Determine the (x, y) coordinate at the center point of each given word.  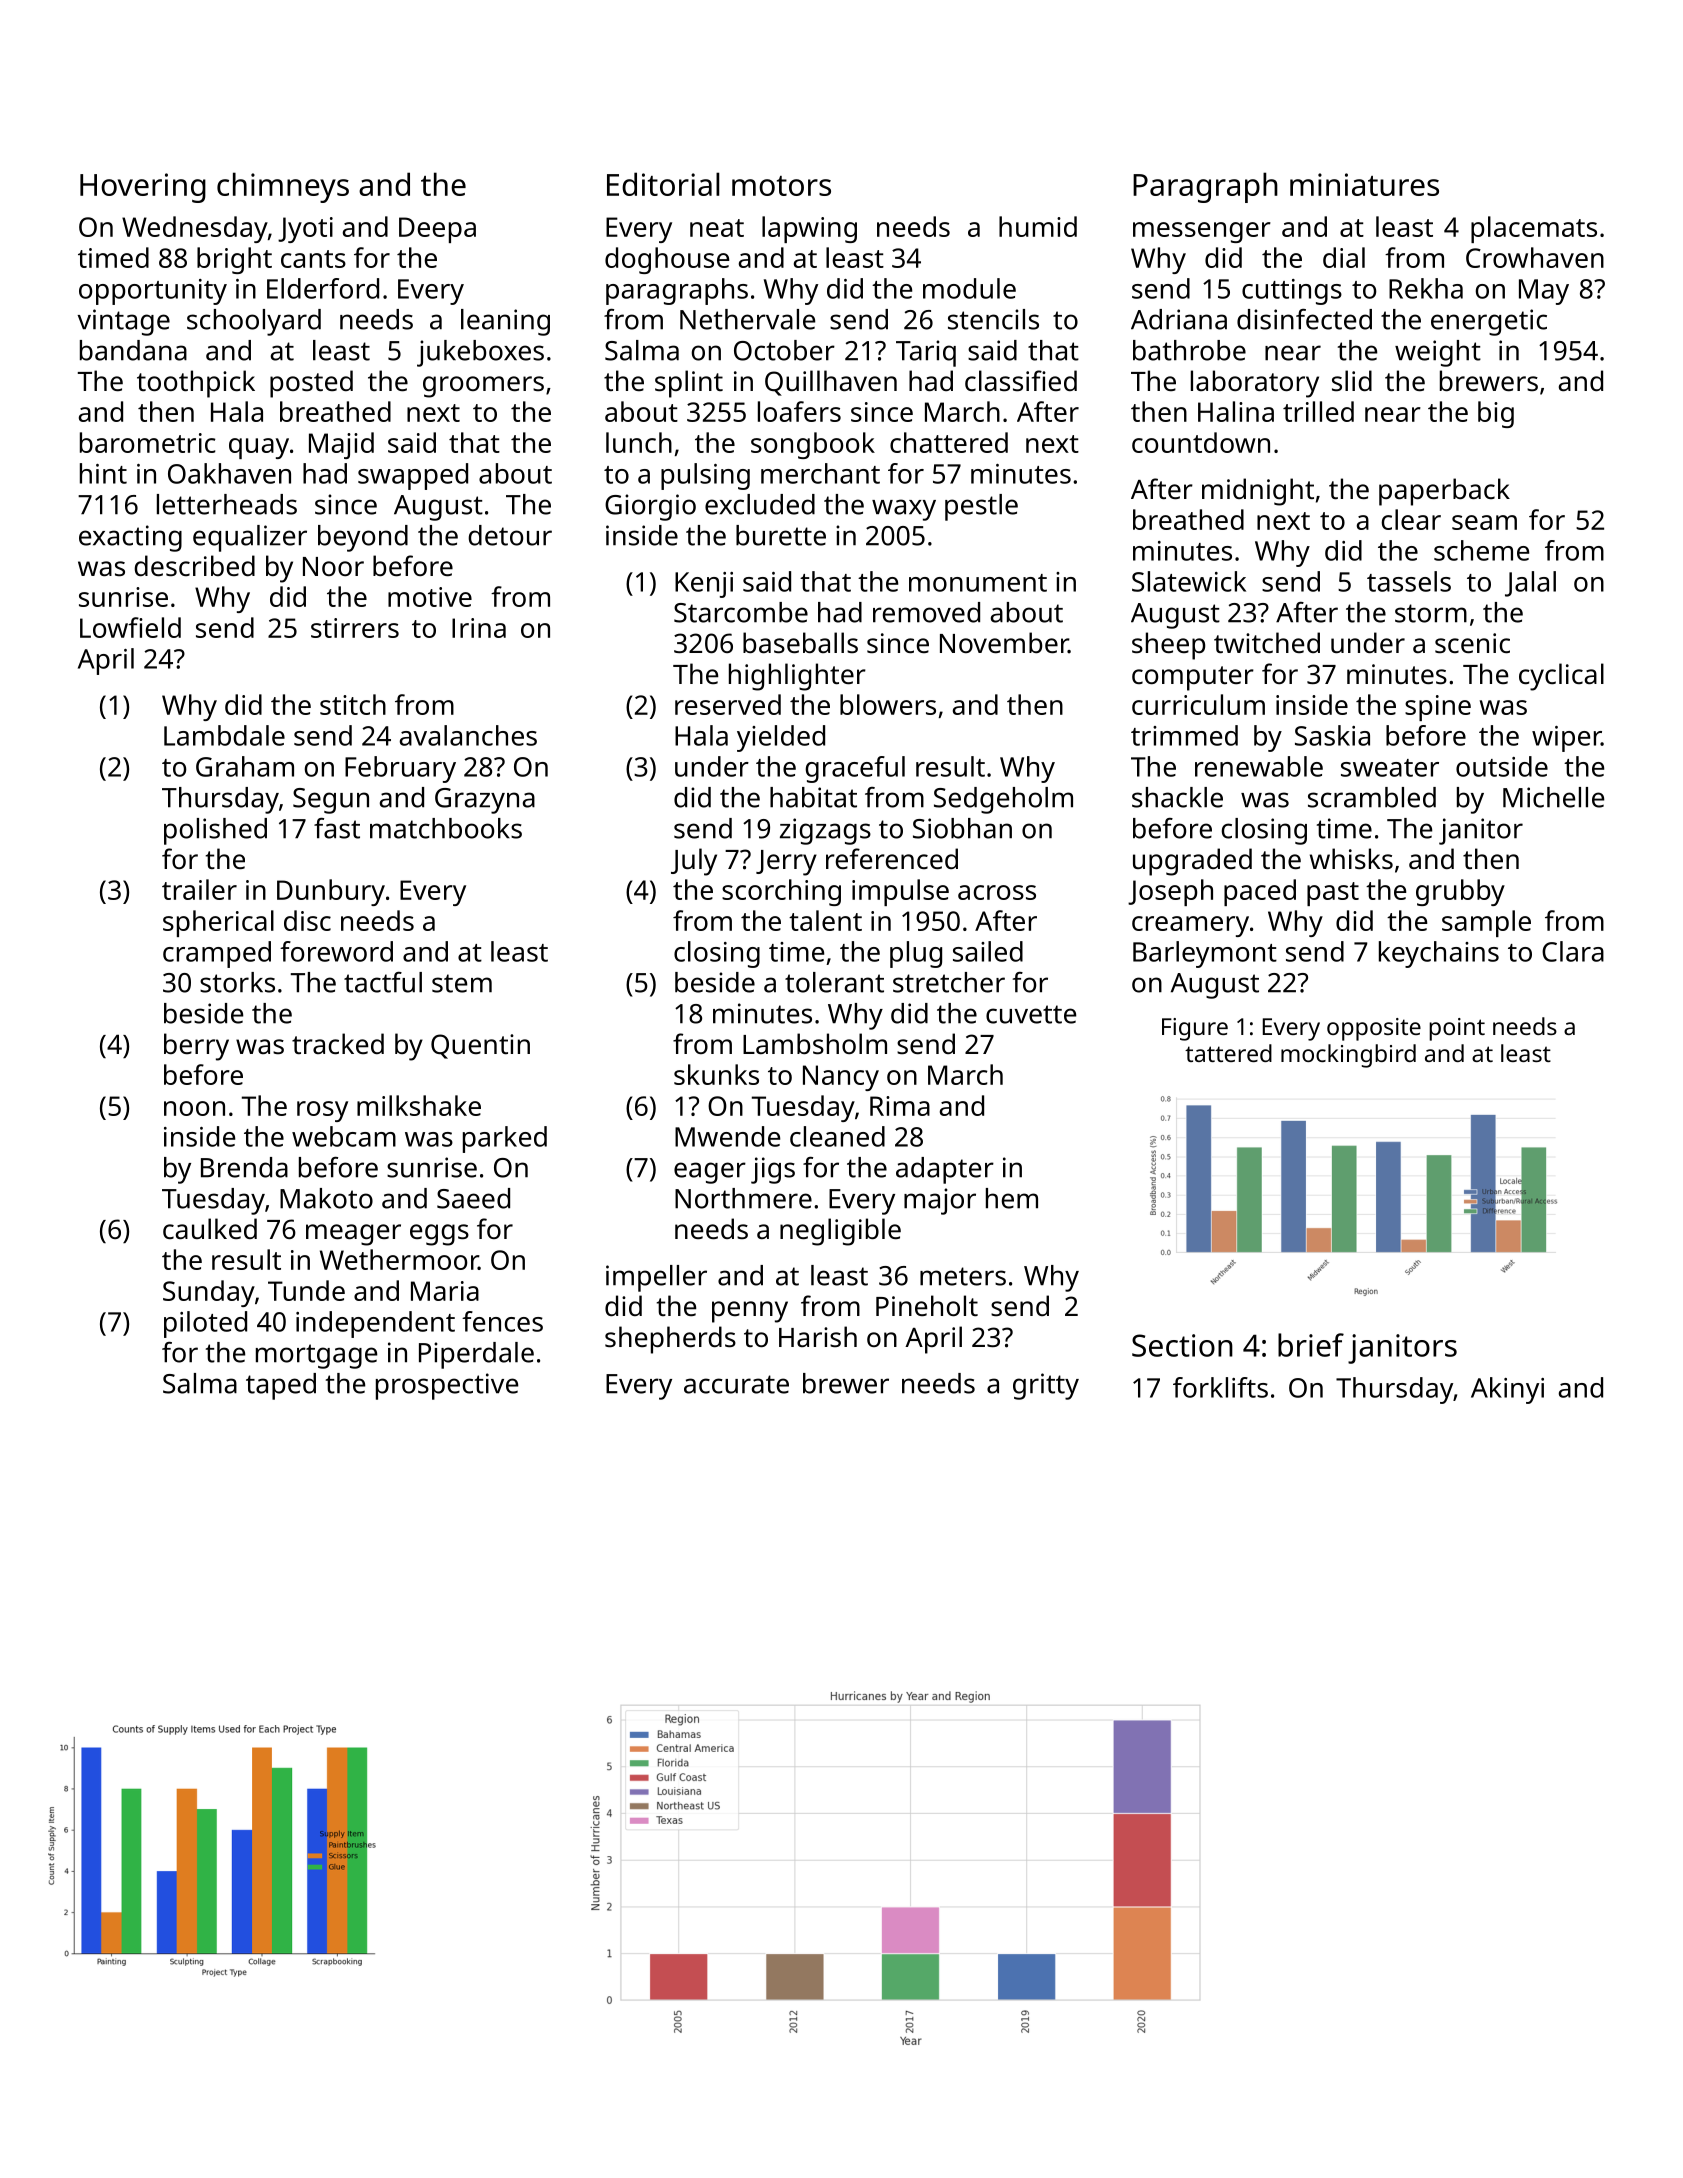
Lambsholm (815, 1044)
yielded (781, 738)
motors (781, 186)
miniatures (1364, 184)
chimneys (283, 187)
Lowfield (130, 627)
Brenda (244, 1167)
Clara (1573, 951)
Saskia (1332, 735)
